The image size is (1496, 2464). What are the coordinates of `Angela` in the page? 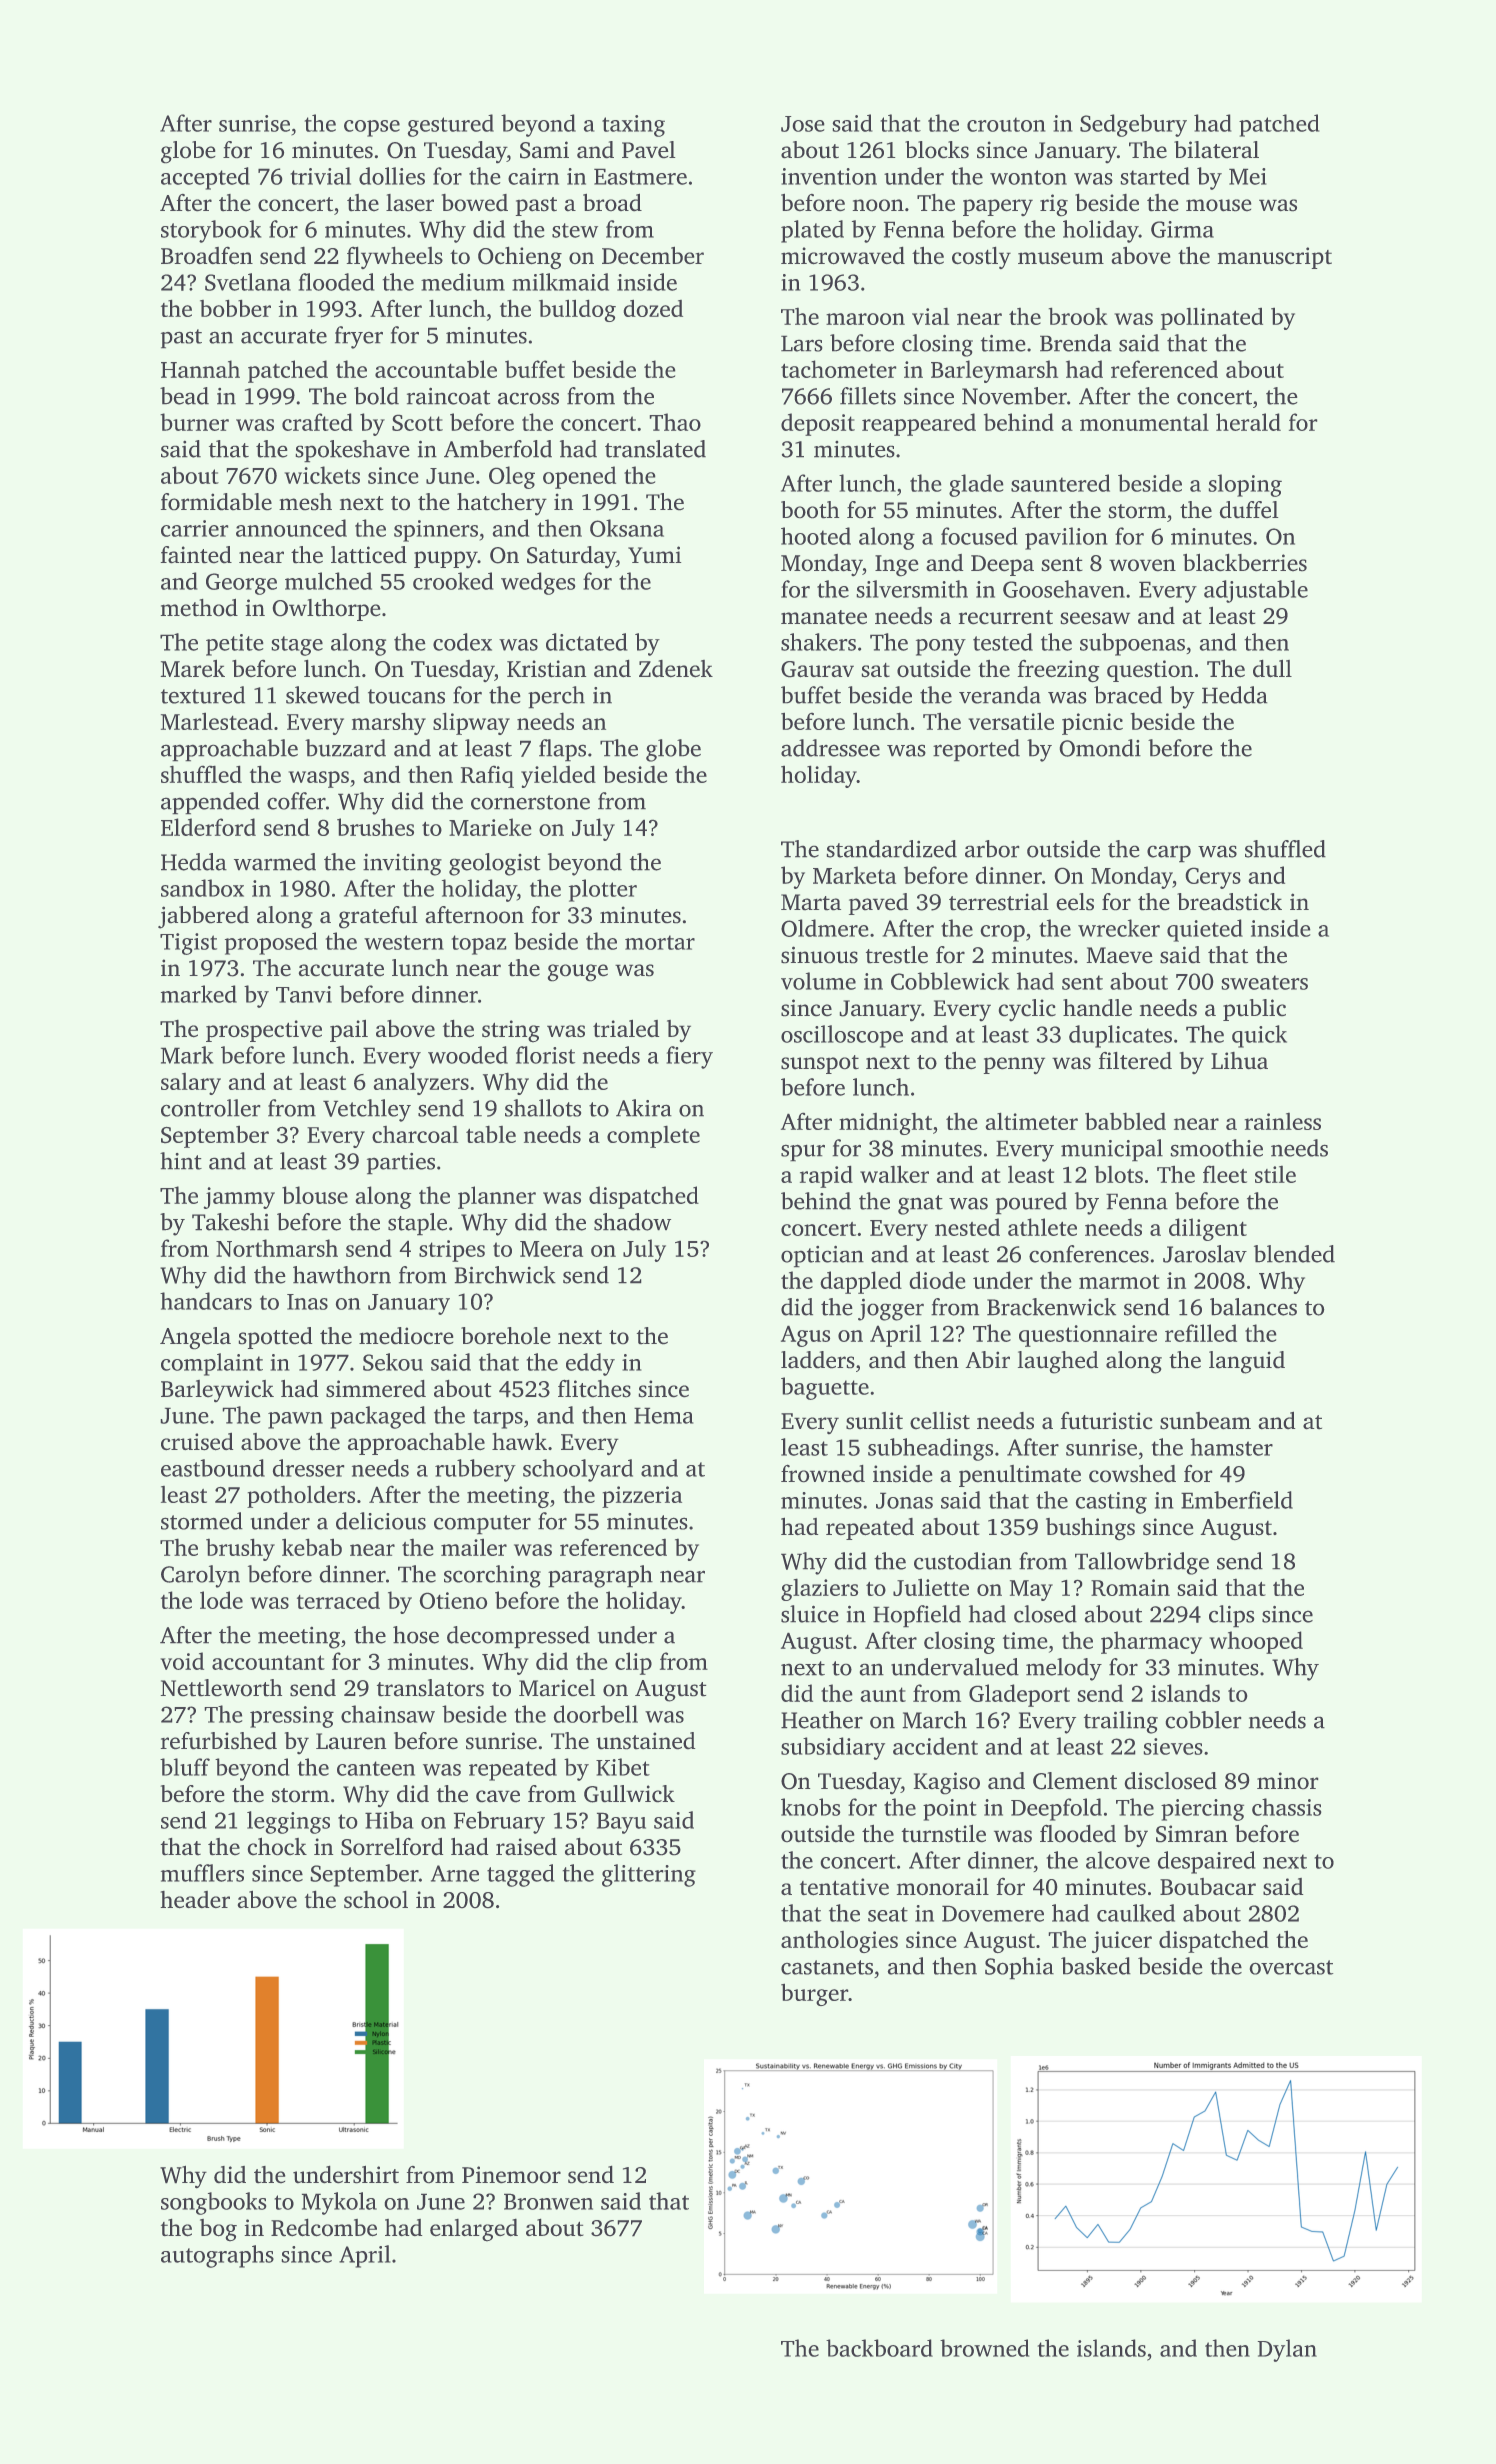 It's located at (195, 1338).
